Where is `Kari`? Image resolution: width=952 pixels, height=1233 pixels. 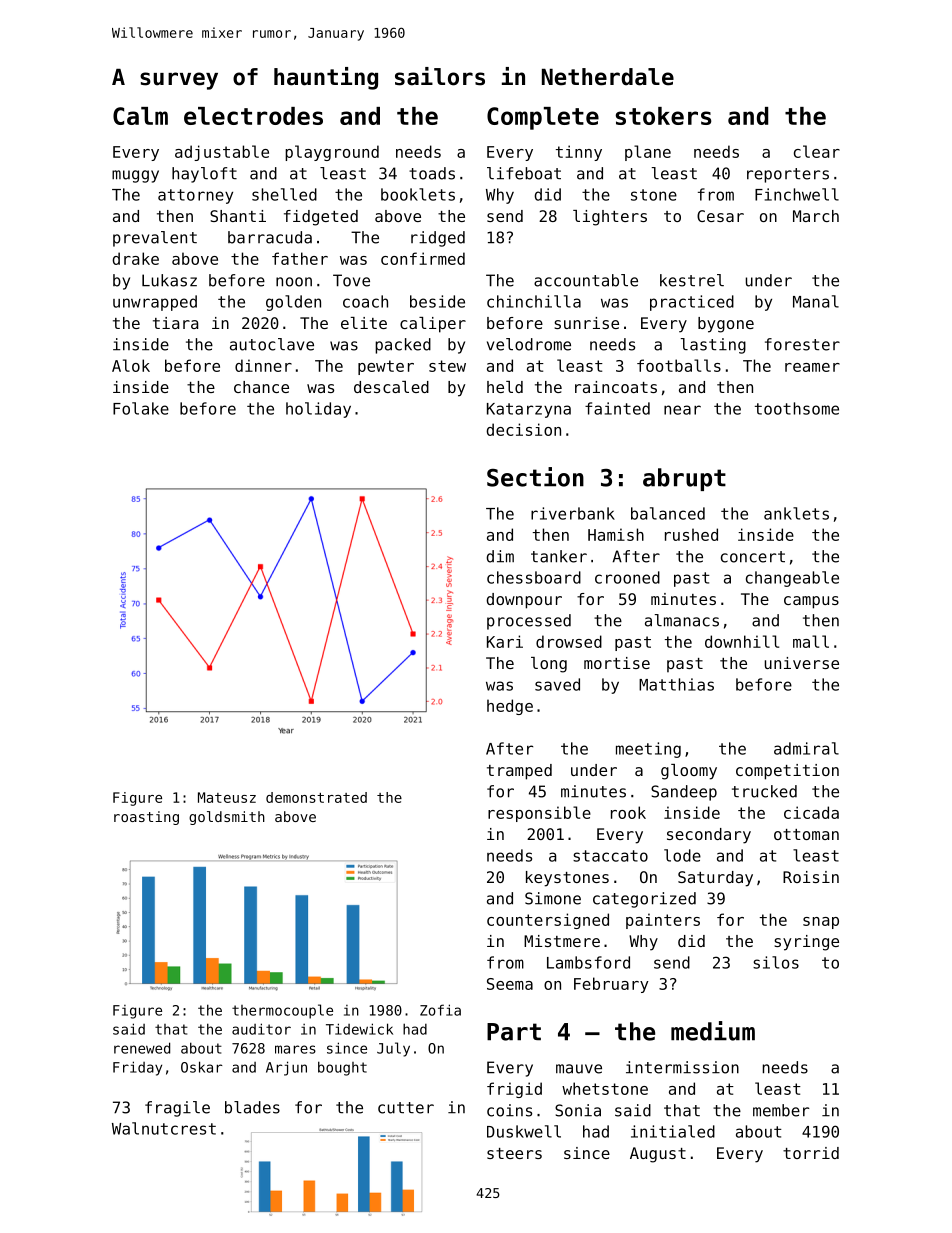
Kari is located at coordinates (505, 641).
